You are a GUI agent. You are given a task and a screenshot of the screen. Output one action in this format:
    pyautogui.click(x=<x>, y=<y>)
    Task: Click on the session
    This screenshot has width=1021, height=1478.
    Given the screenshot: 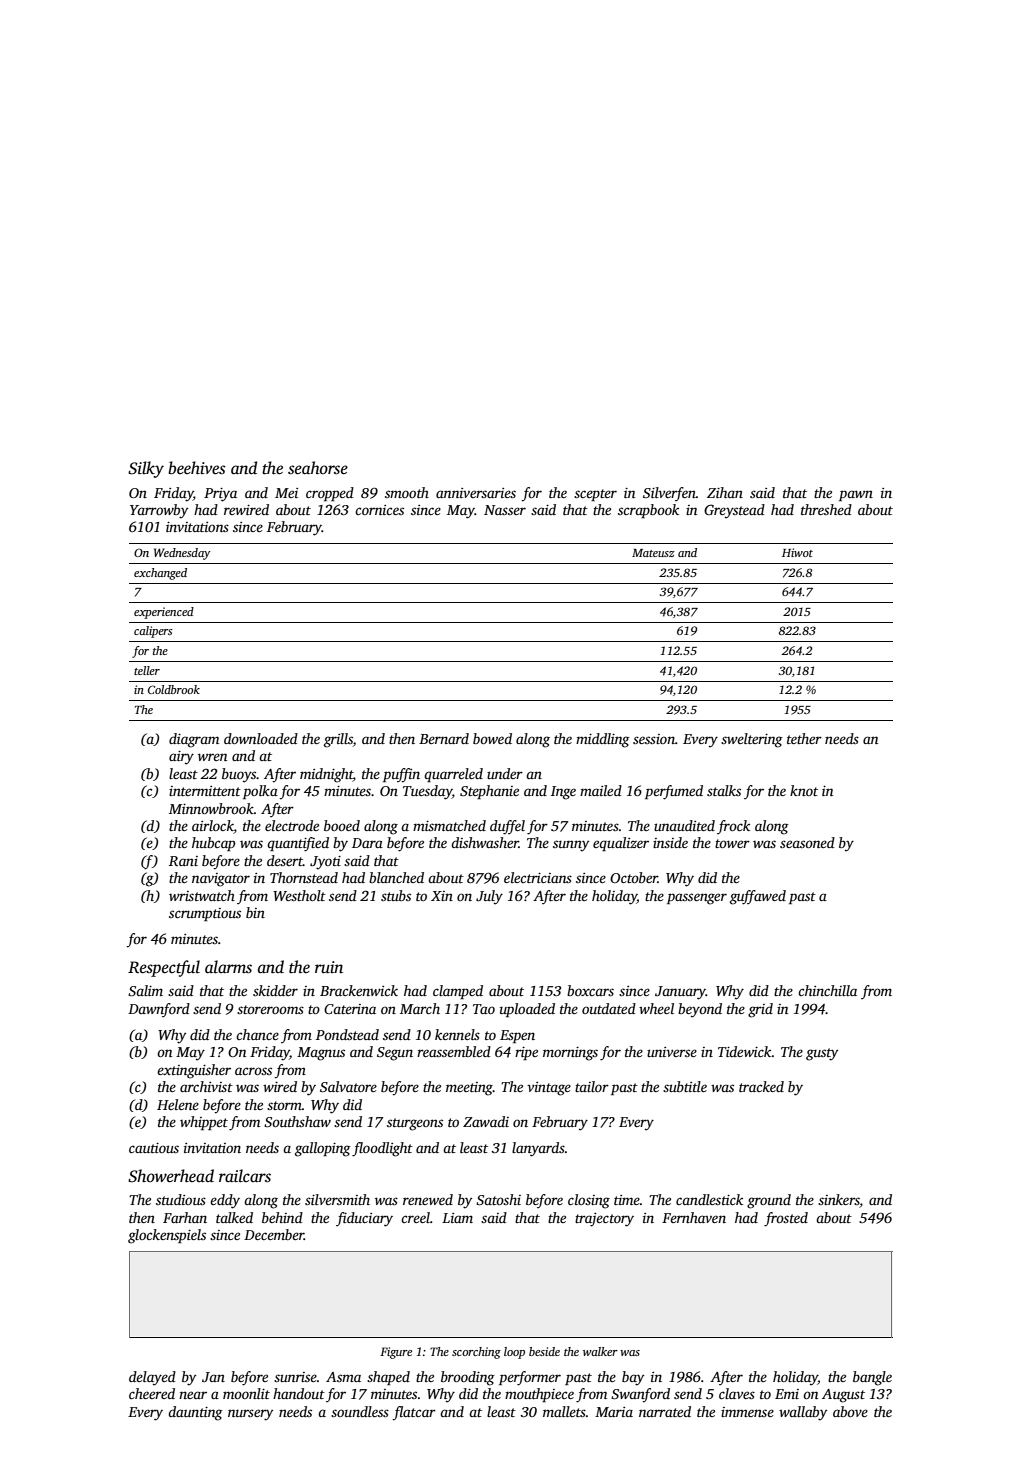 What is the action you would take?
    pyautogui.click(x=654, y=739)
